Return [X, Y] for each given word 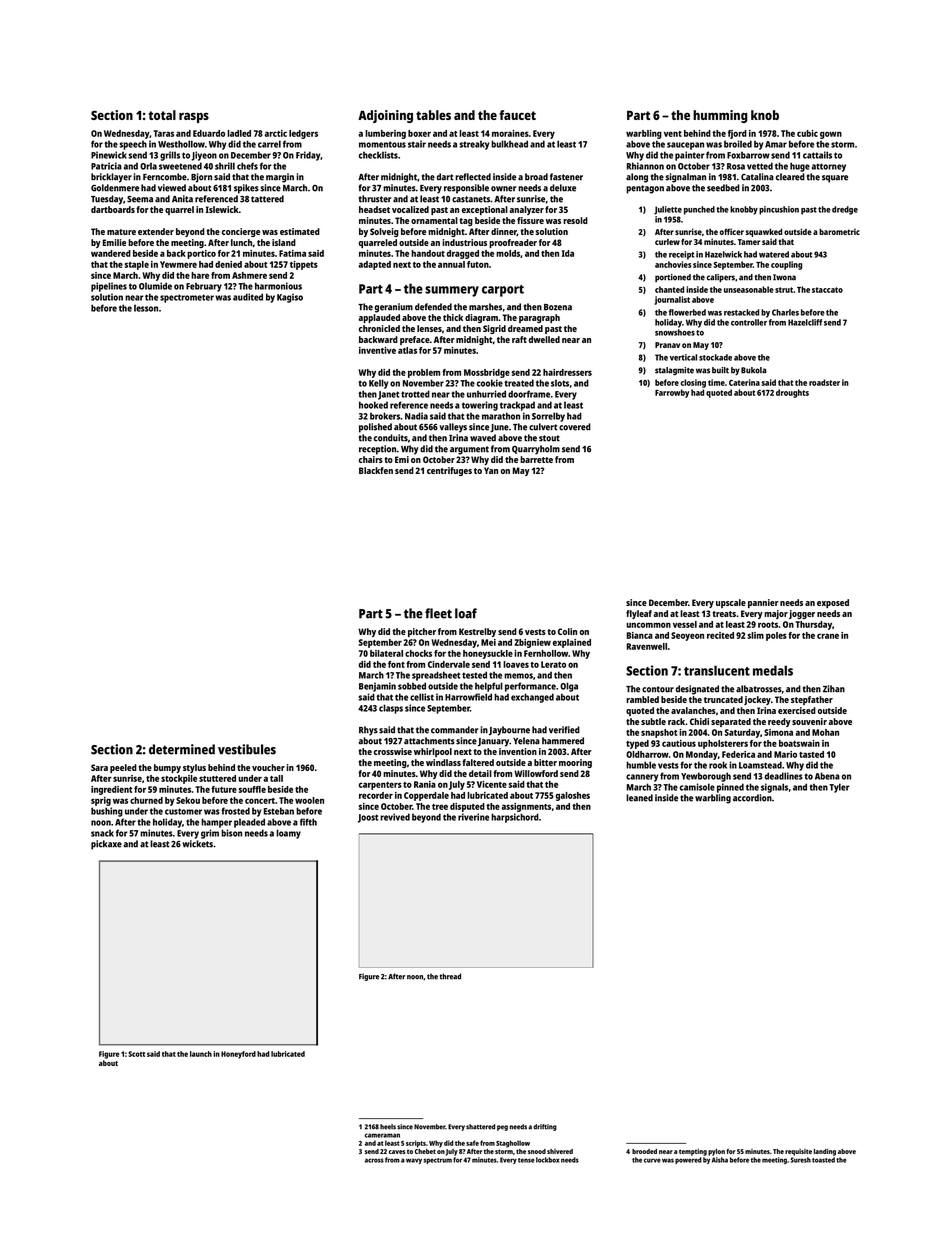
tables [433, 115]
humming [720, 116]
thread [450, 976]
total [162, 115]
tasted [811, 754]
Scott [136, 1054]
